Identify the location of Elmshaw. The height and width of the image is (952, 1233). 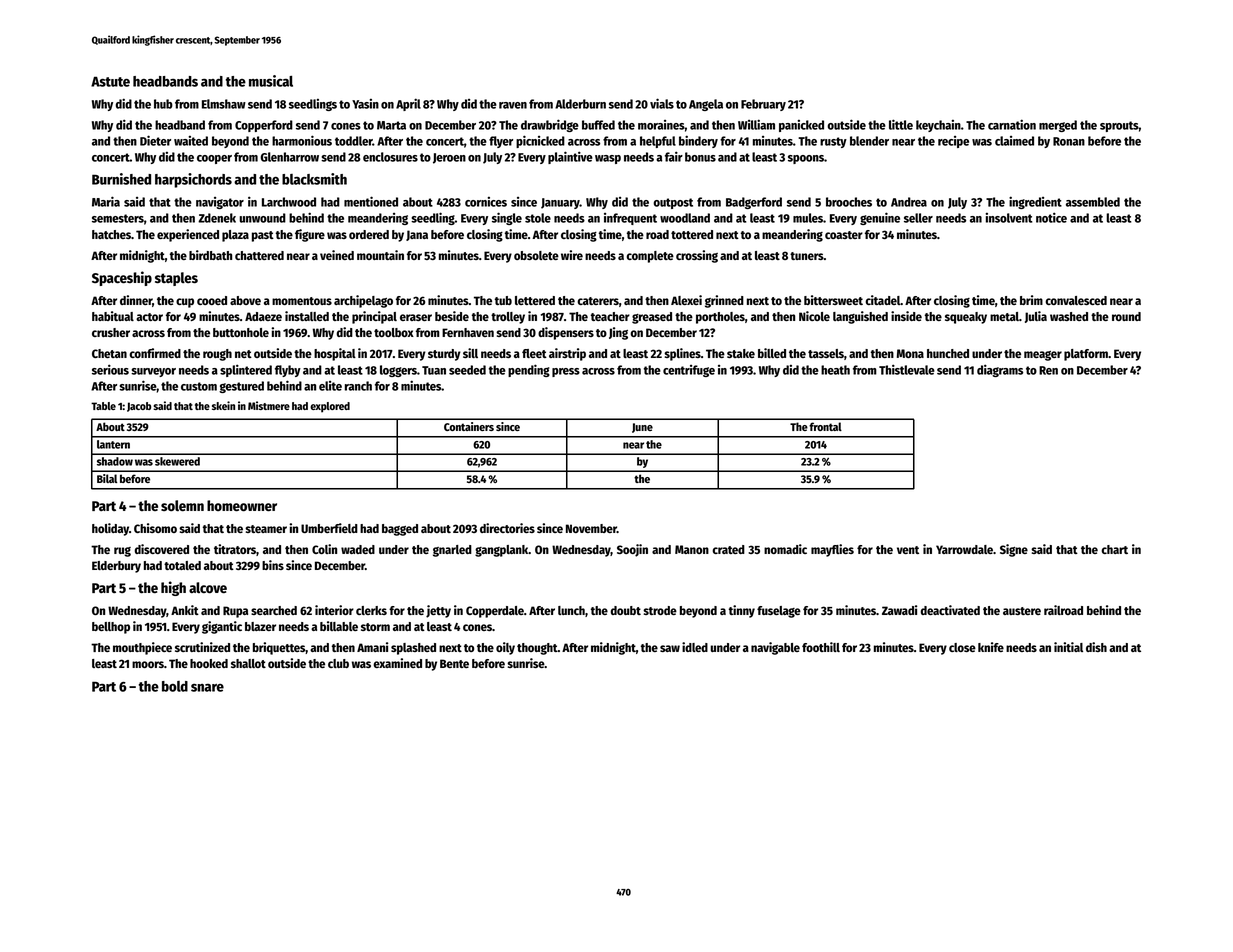
(224, 104).
